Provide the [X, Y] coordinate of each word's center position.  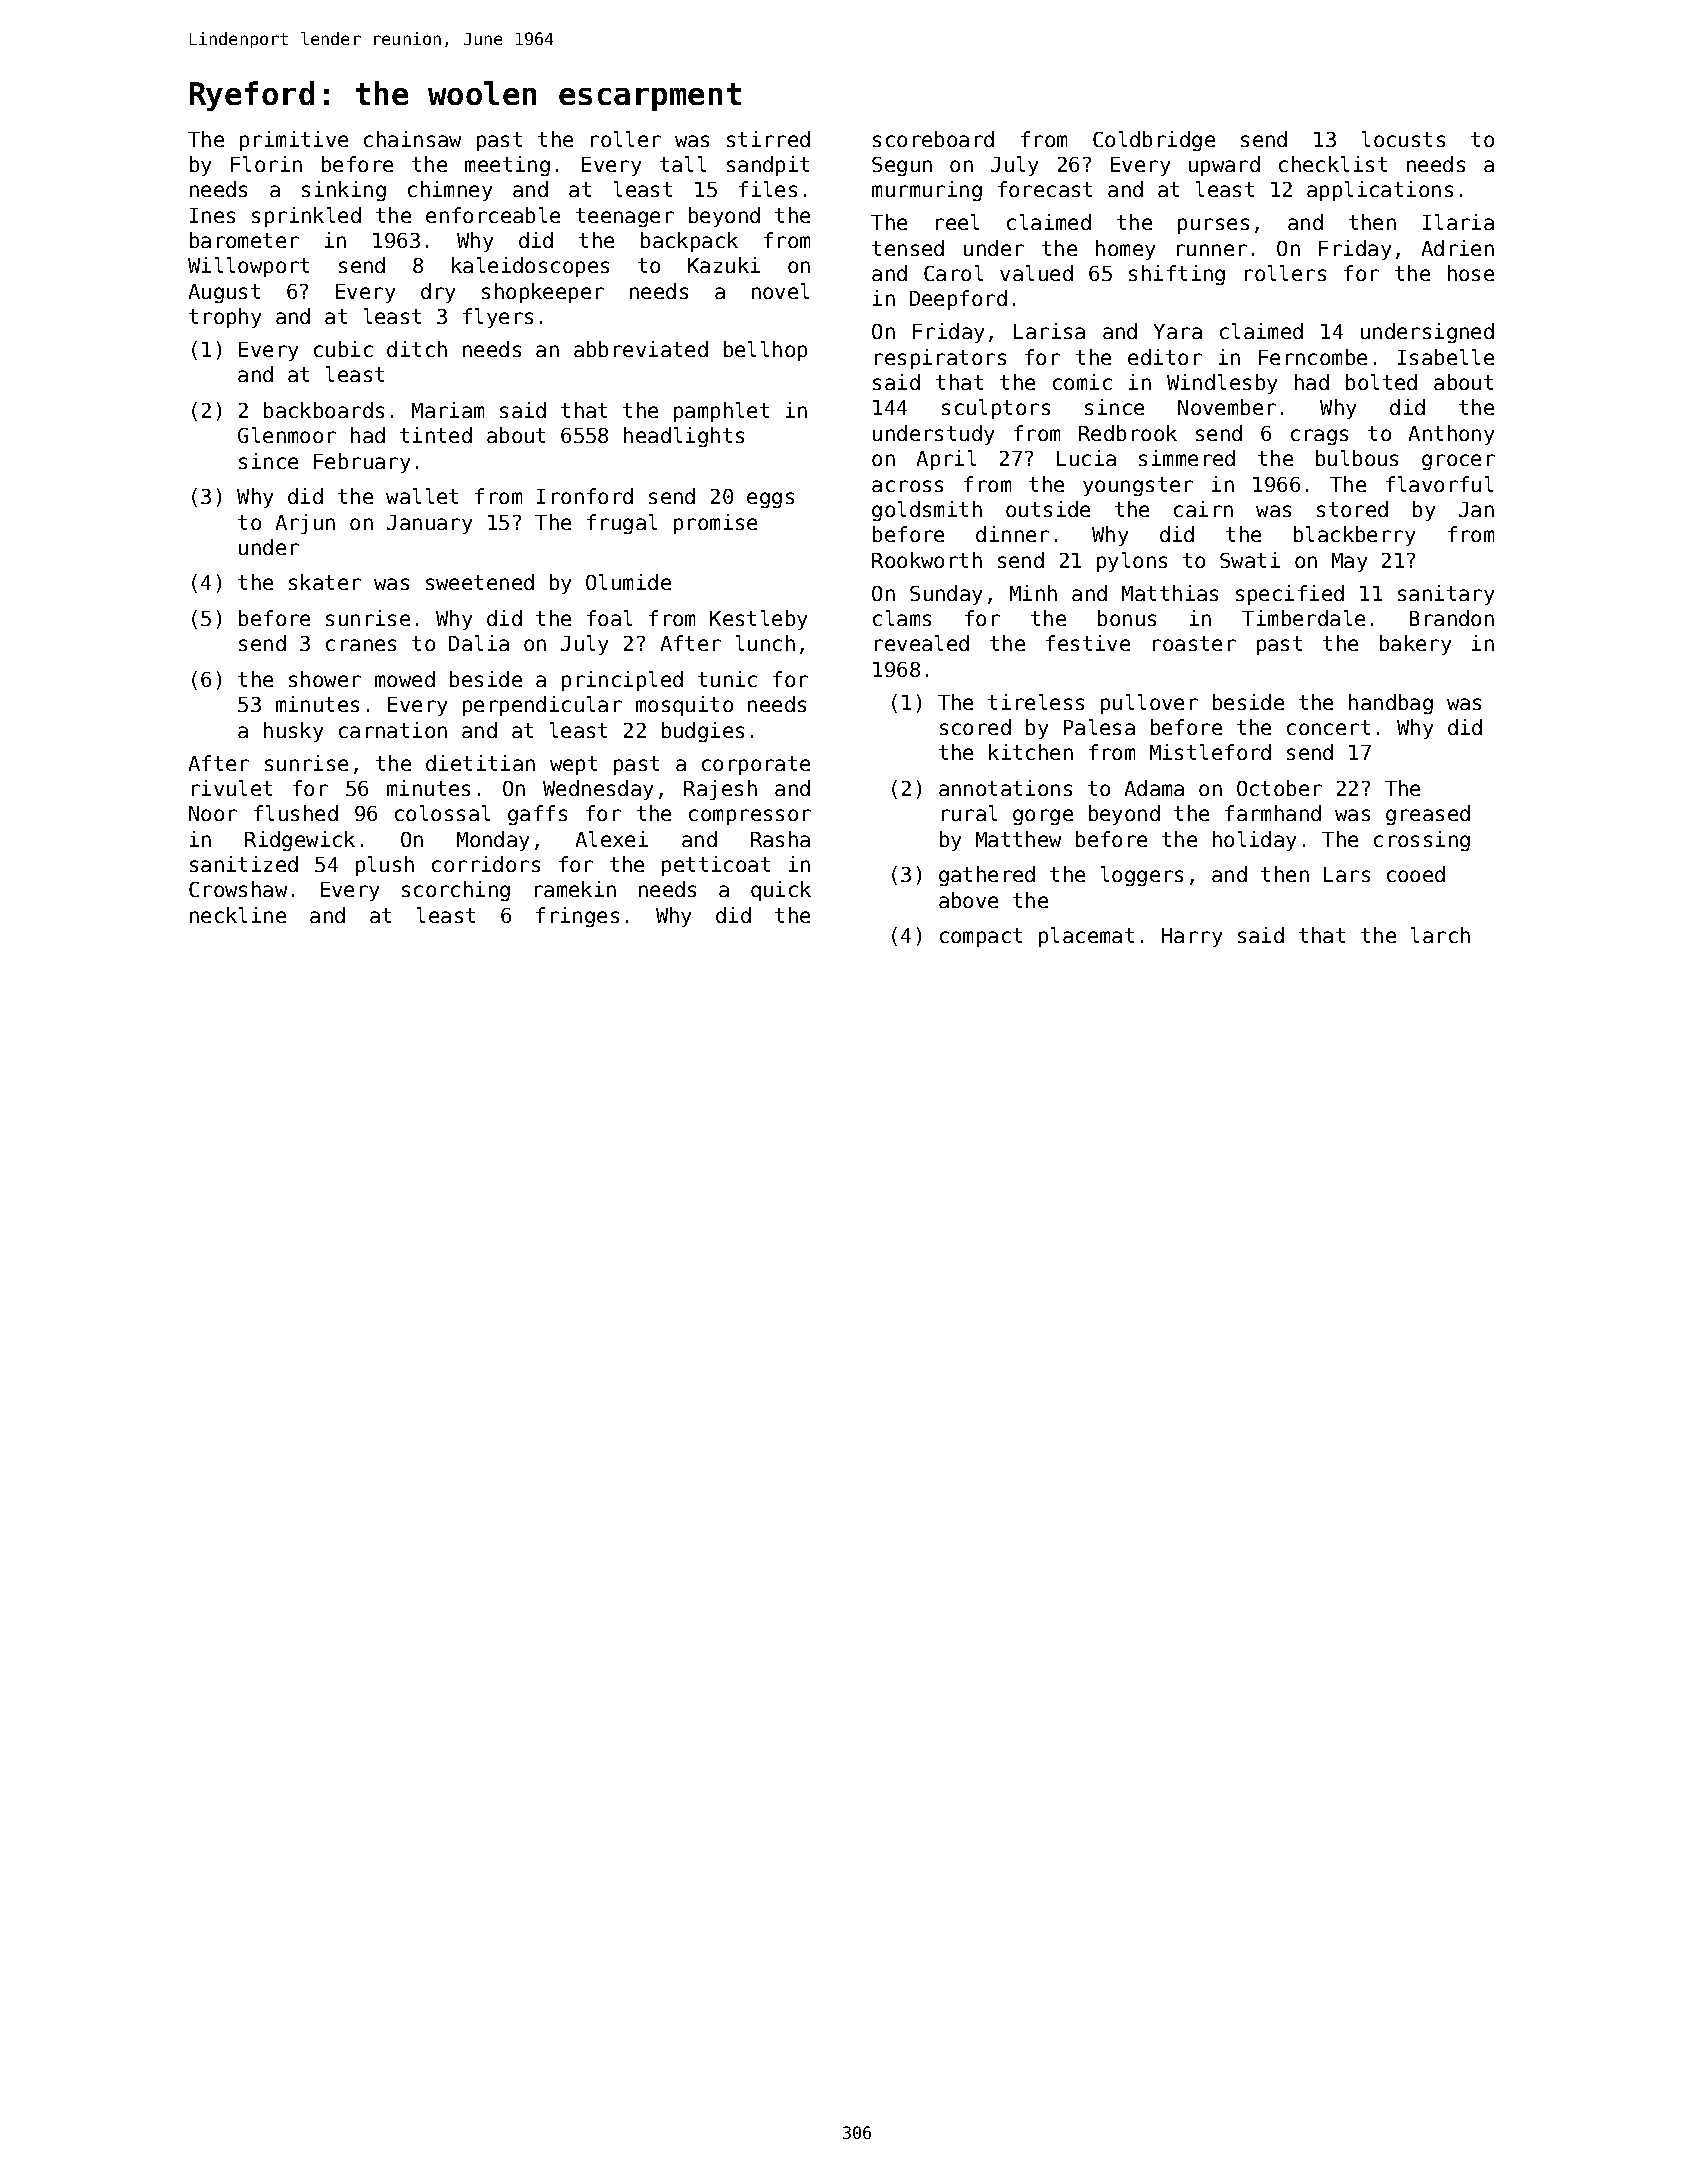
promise [715, 524]
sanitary [1446, 595]
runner [1212, 250]
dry [438, 293]
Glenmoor [287, 435]
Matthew [1018, 839]
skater [325, 582]
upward [1224, 166]
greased [1428, 815]
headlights [684, 437]
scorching [456, 891]
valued [1036, 273]
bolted [1381, 382]
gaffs [537, 815]
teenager [625, 217]
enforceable [493, 215]
